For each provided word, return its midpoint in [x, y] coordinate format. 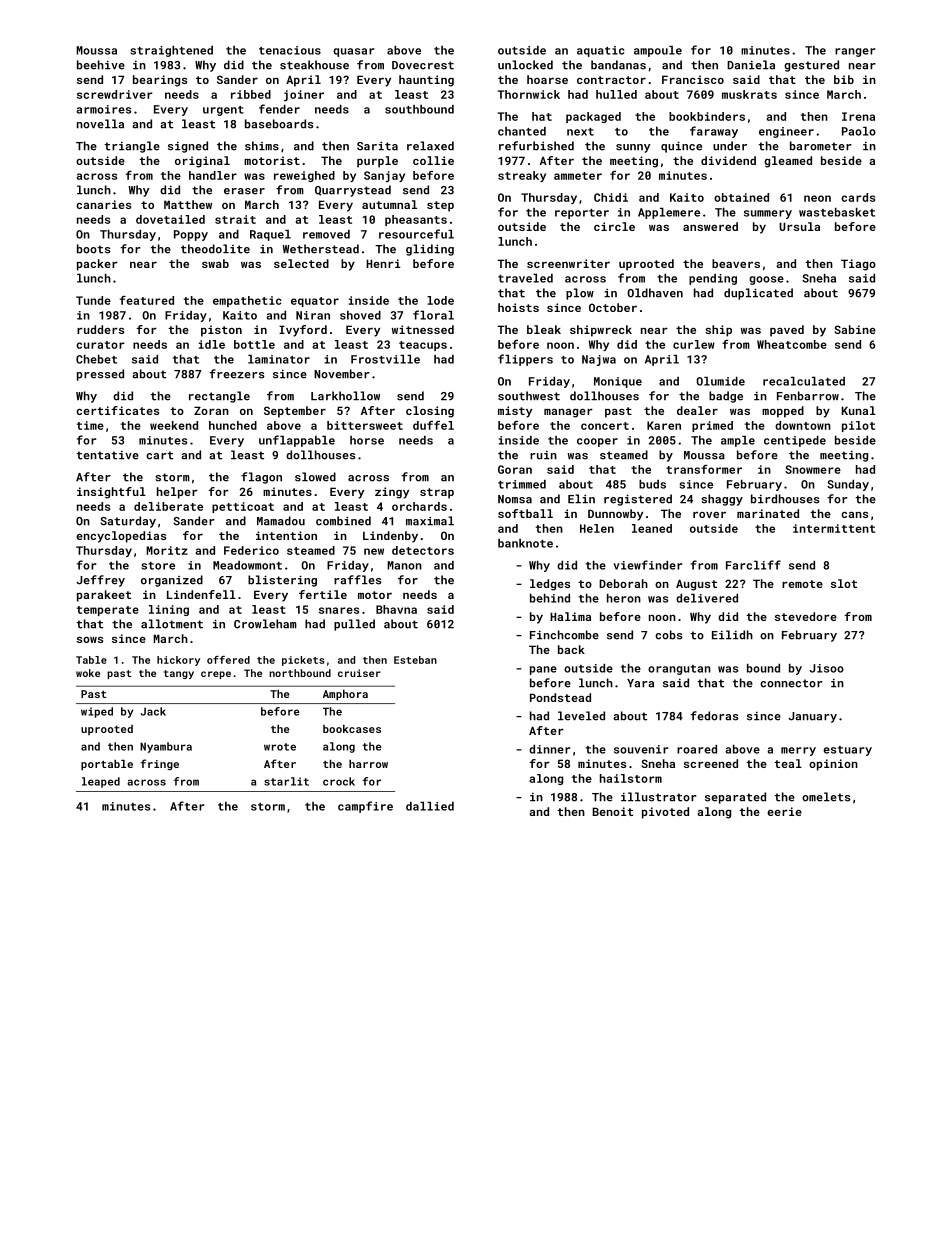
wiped [97, 712]
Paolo [859, 131]
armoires [103, 109]
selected [301, 263]
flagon [261, 478]
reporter [582, 214]
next [580, 132]
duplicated [758, 294]
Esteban [415, 660]
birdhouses [785, 499]
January [813, 717]
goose [766, 280]
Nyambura [166, 747]
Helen [597, 528]
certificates [117, 410]
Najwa [599, 360]
